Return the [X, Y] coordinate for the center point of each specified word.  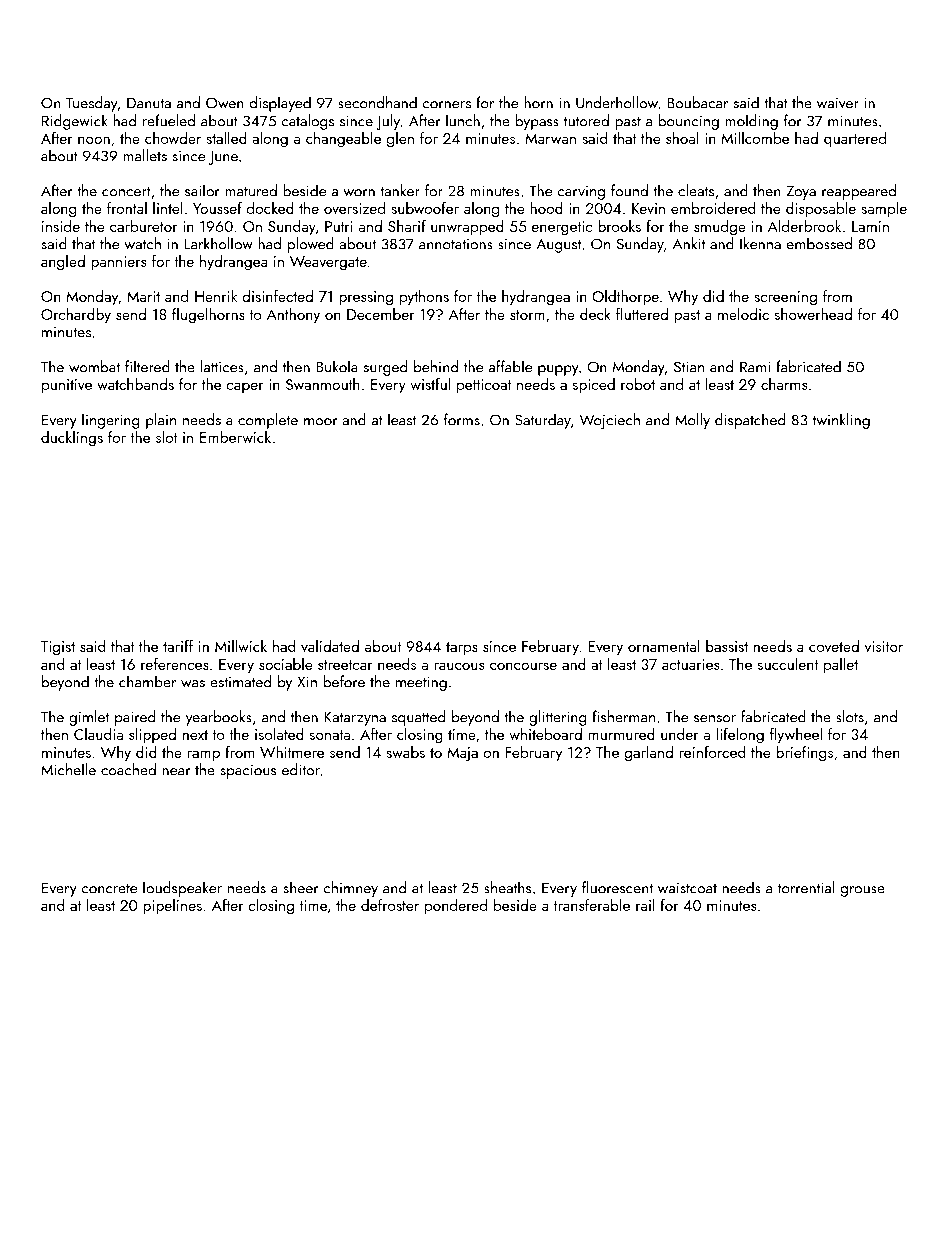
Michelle [68, 769]
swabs [405, 752]
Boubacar [697, 102]
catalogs [308, 122]
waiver [838, 103]
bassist [727, 646]
